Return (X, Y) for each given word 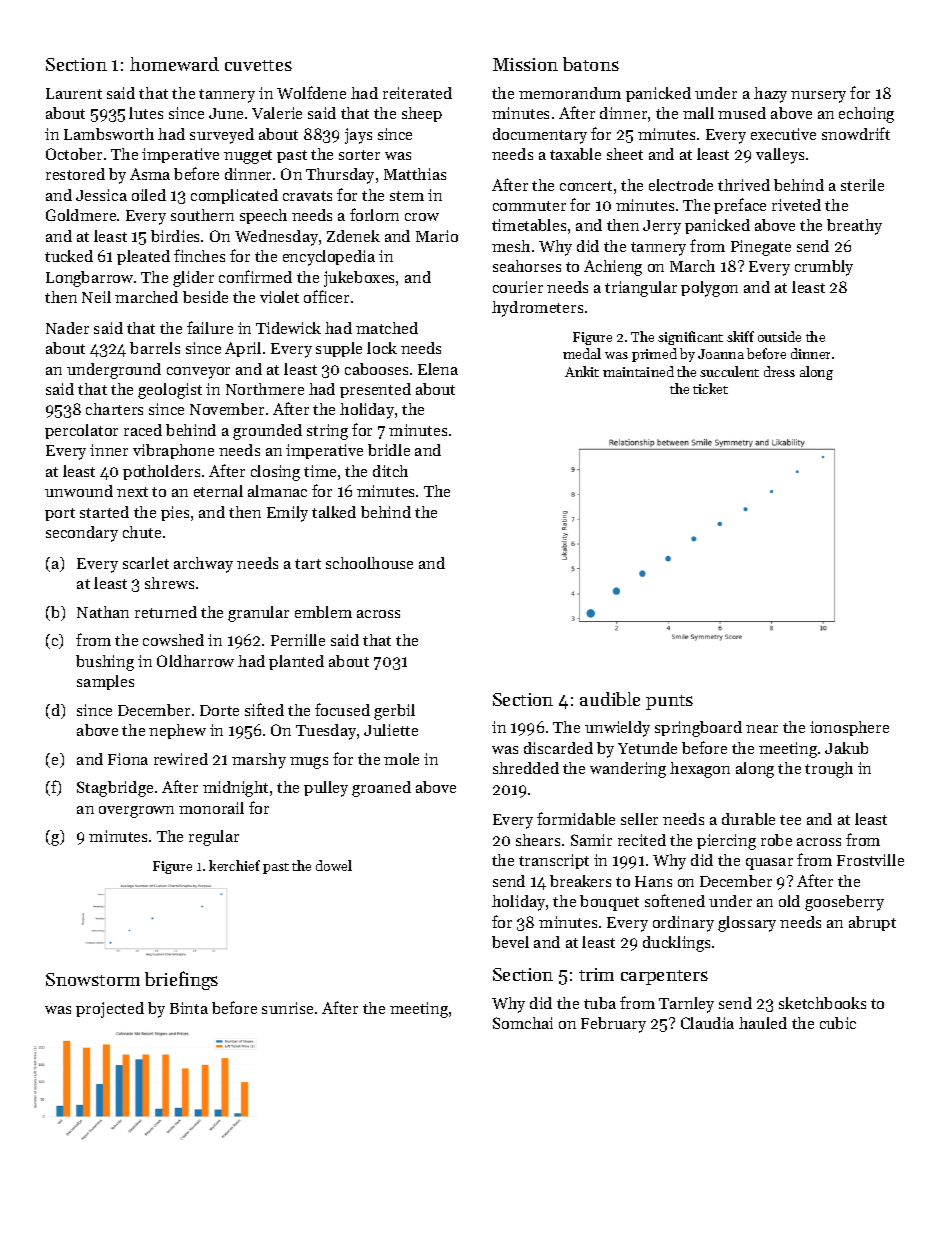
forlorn (374, 214)
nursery (818, 97)
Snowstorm (93, 979)
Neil (96, 297)
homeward (174, 64)
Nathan (103, 612)
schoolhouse (369, 563)
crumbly (824, 268)
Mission (525, 64)
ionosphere (849, 728)
